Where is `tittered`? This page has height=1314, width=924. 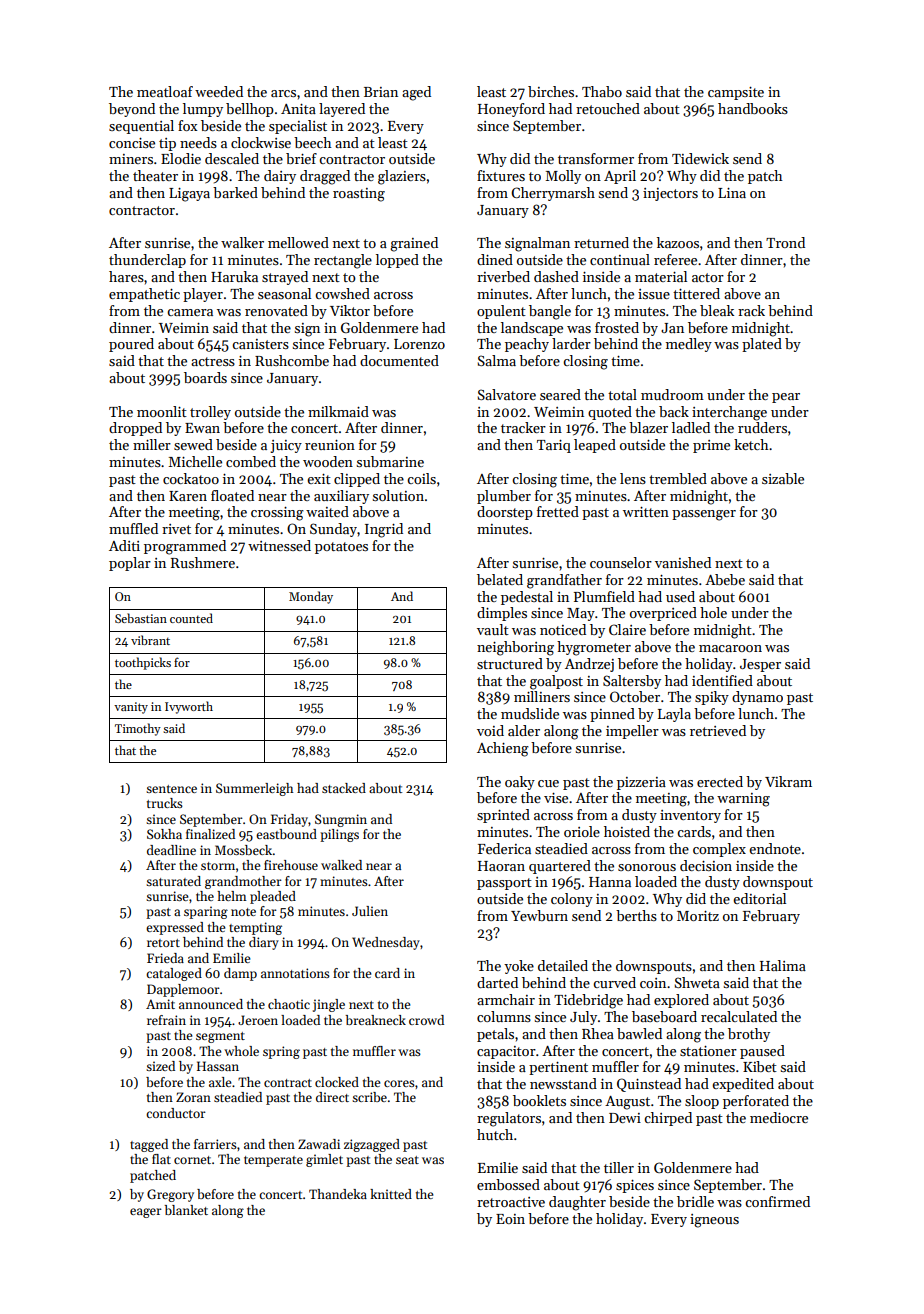
tittered is located at coordinates (696, 293).
